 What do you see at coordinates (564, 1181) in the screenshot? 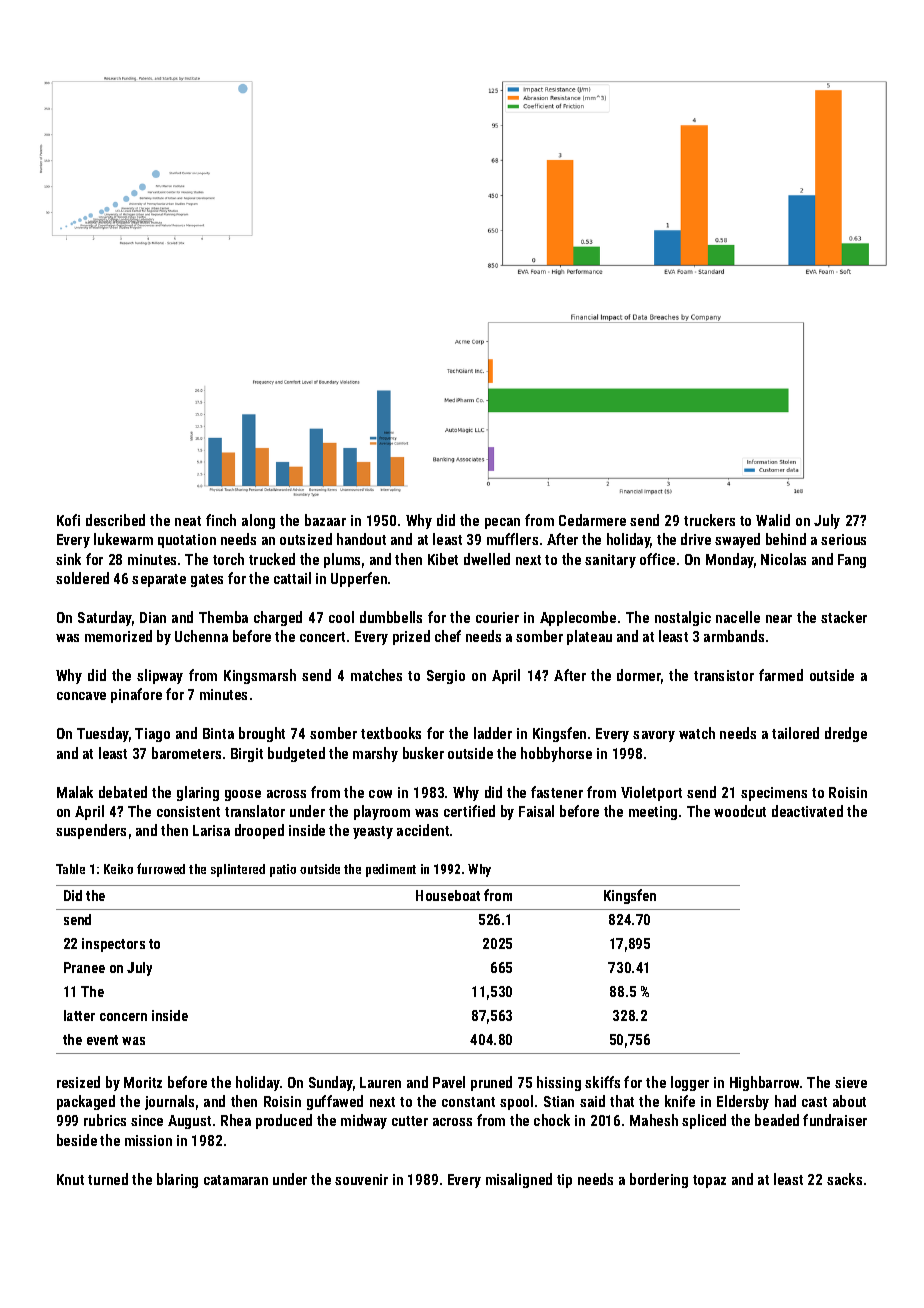
I see `tip` at bounding box center [564, 1181].
